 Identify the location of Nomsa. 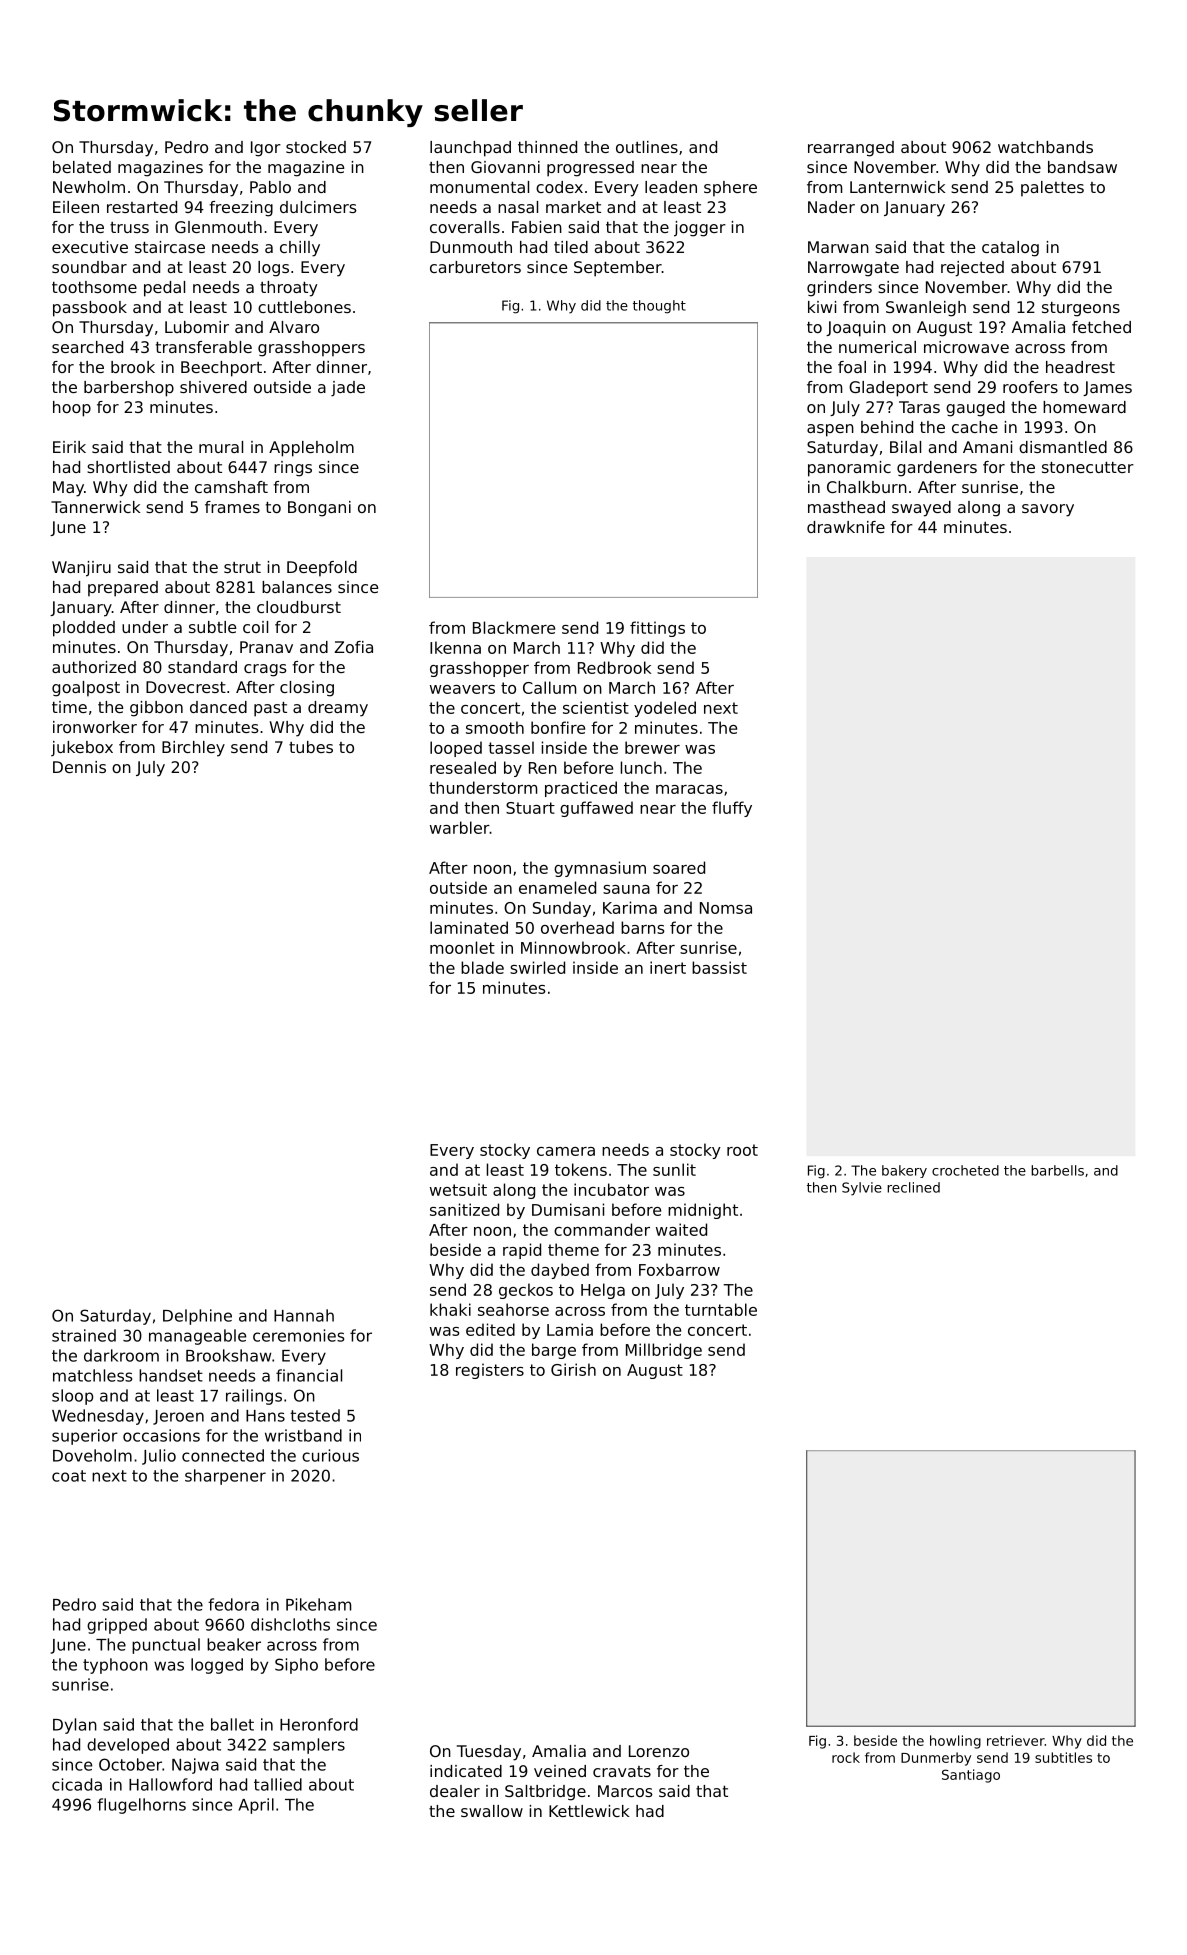
(726, 908).
